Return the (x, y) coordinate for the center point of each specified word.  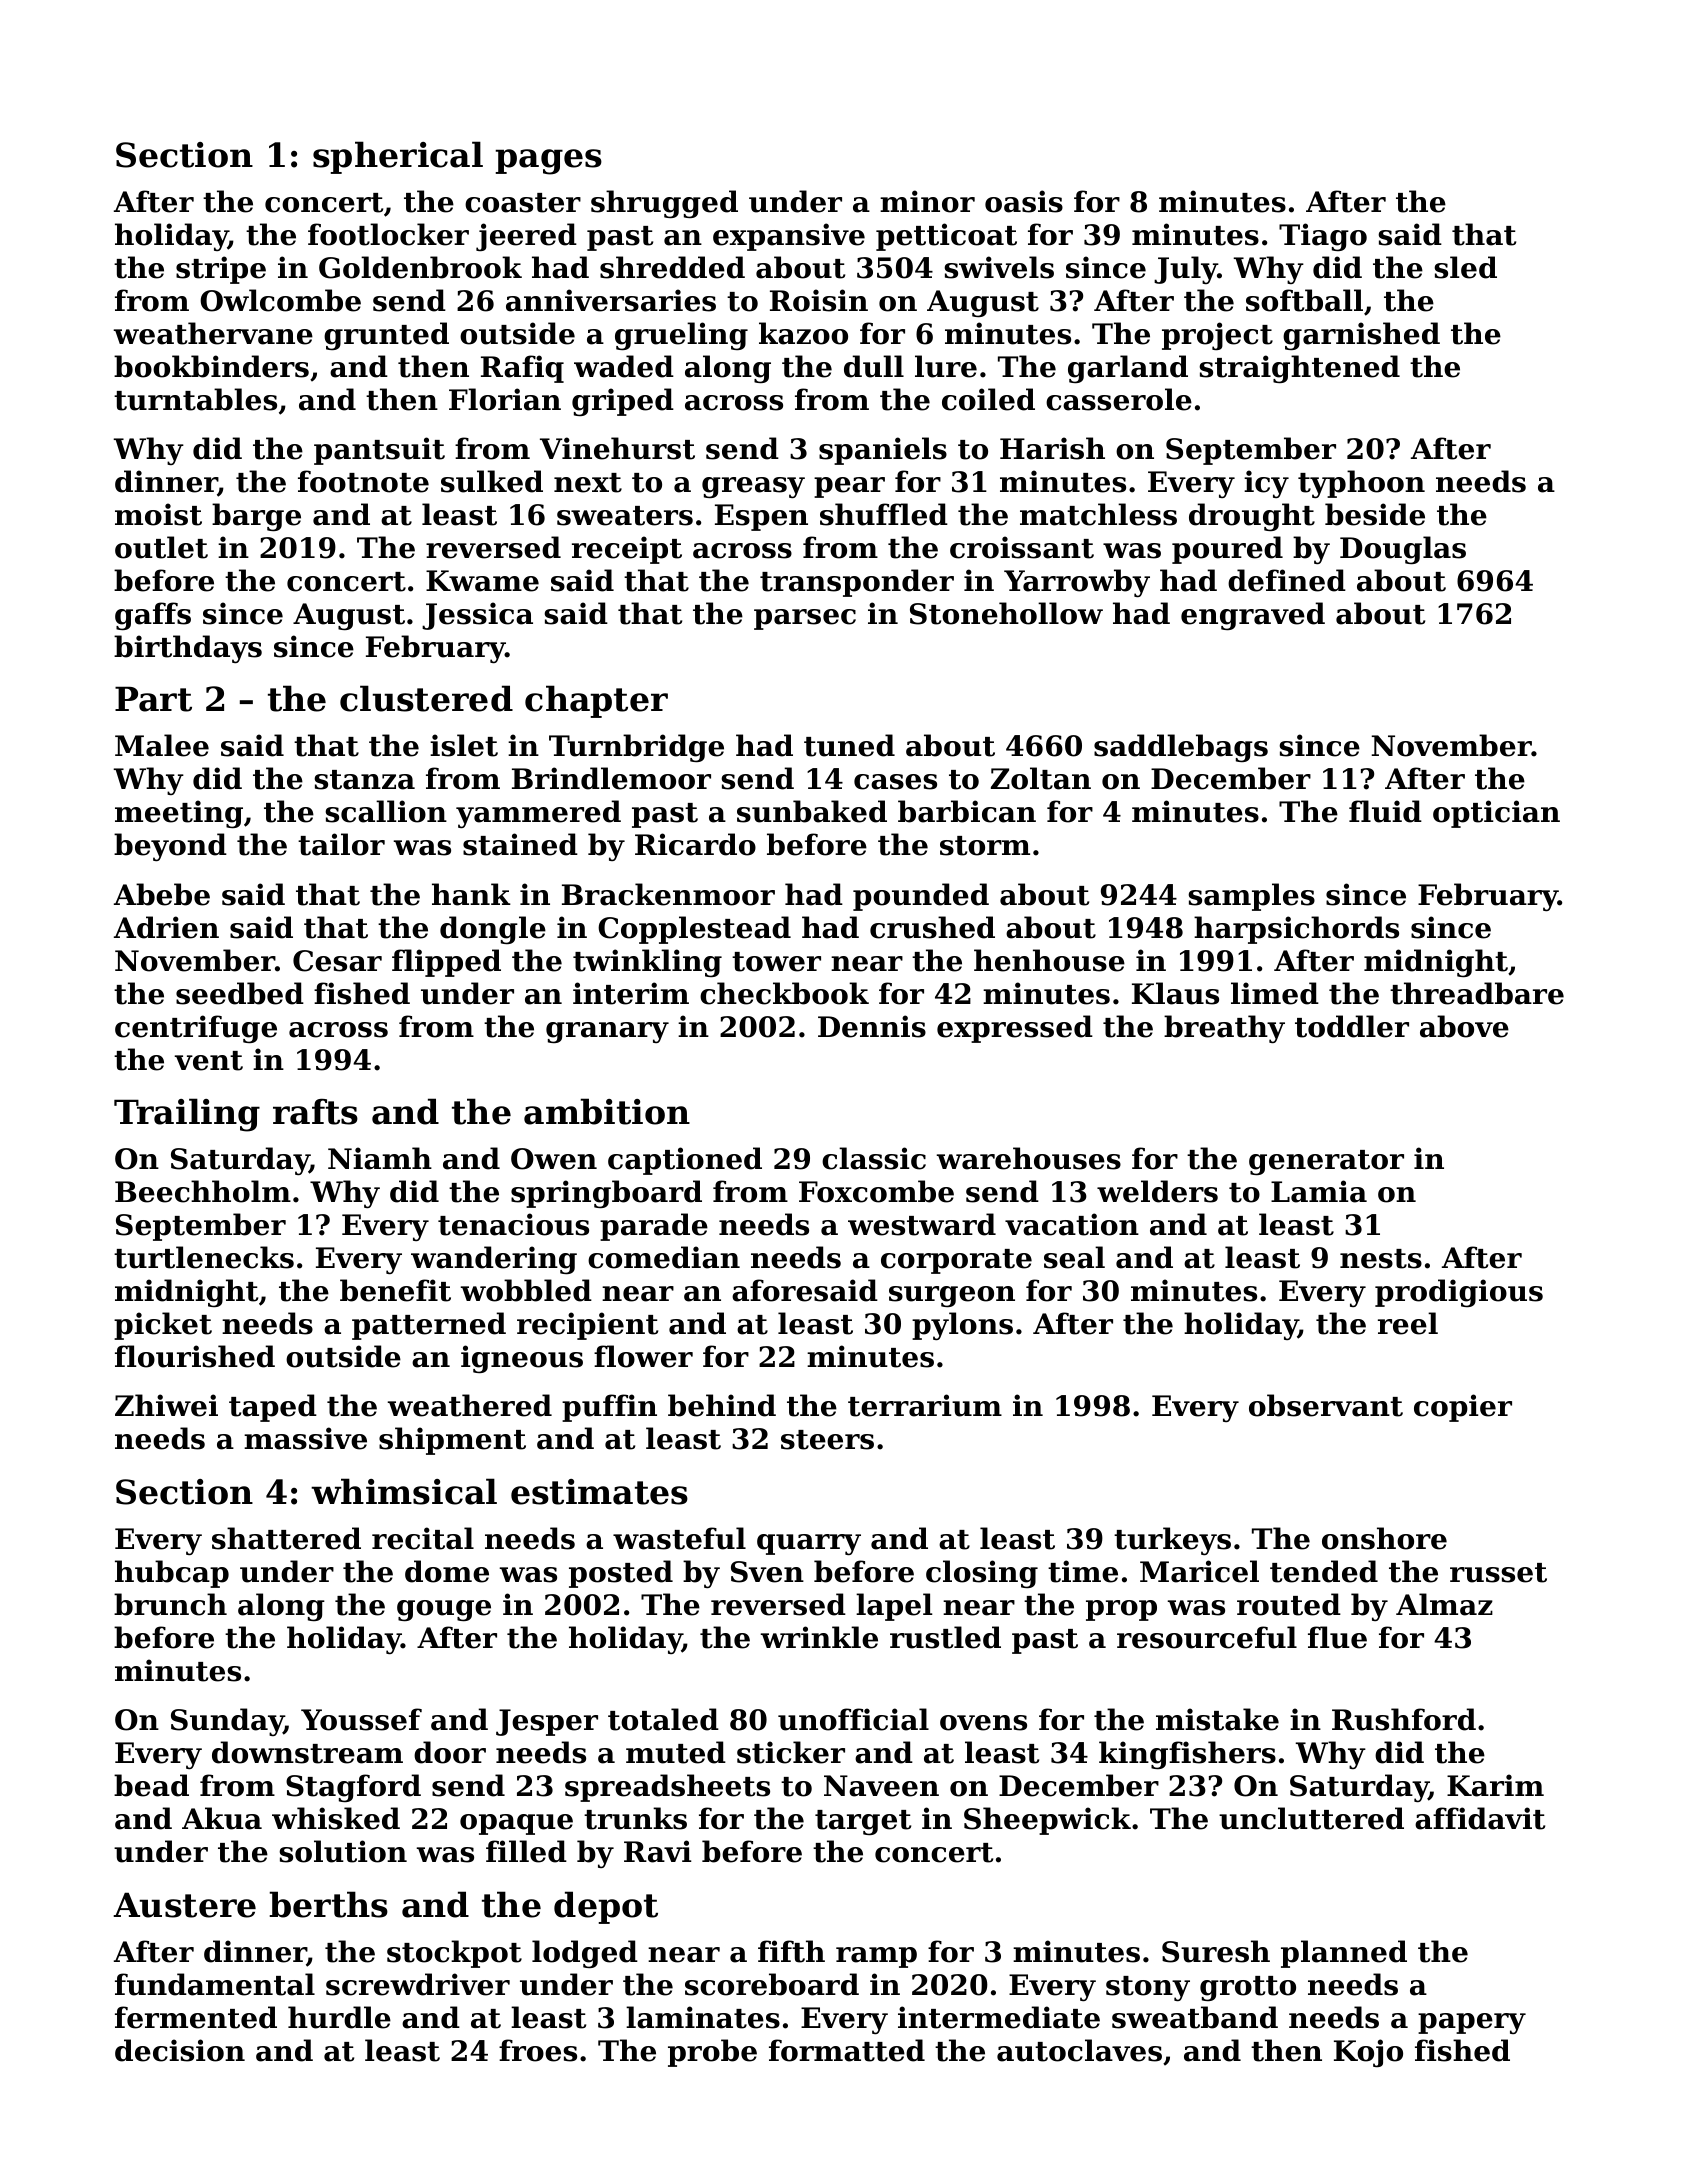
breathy (1224, 1029)
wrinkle (819, 1637)
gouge (444, 1610)
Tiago (1323, 237)
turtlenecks (204, 1257)
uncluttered (1311, 1818)
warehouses (1028, 1158)
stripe (221, 270)
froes (538, 2050)
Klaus (1175, 993)
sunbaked (812, 811)
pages (548, 162)
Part (153, 699)
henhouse (1049, 960)
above (1464, 1026)
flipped (446, 963)
